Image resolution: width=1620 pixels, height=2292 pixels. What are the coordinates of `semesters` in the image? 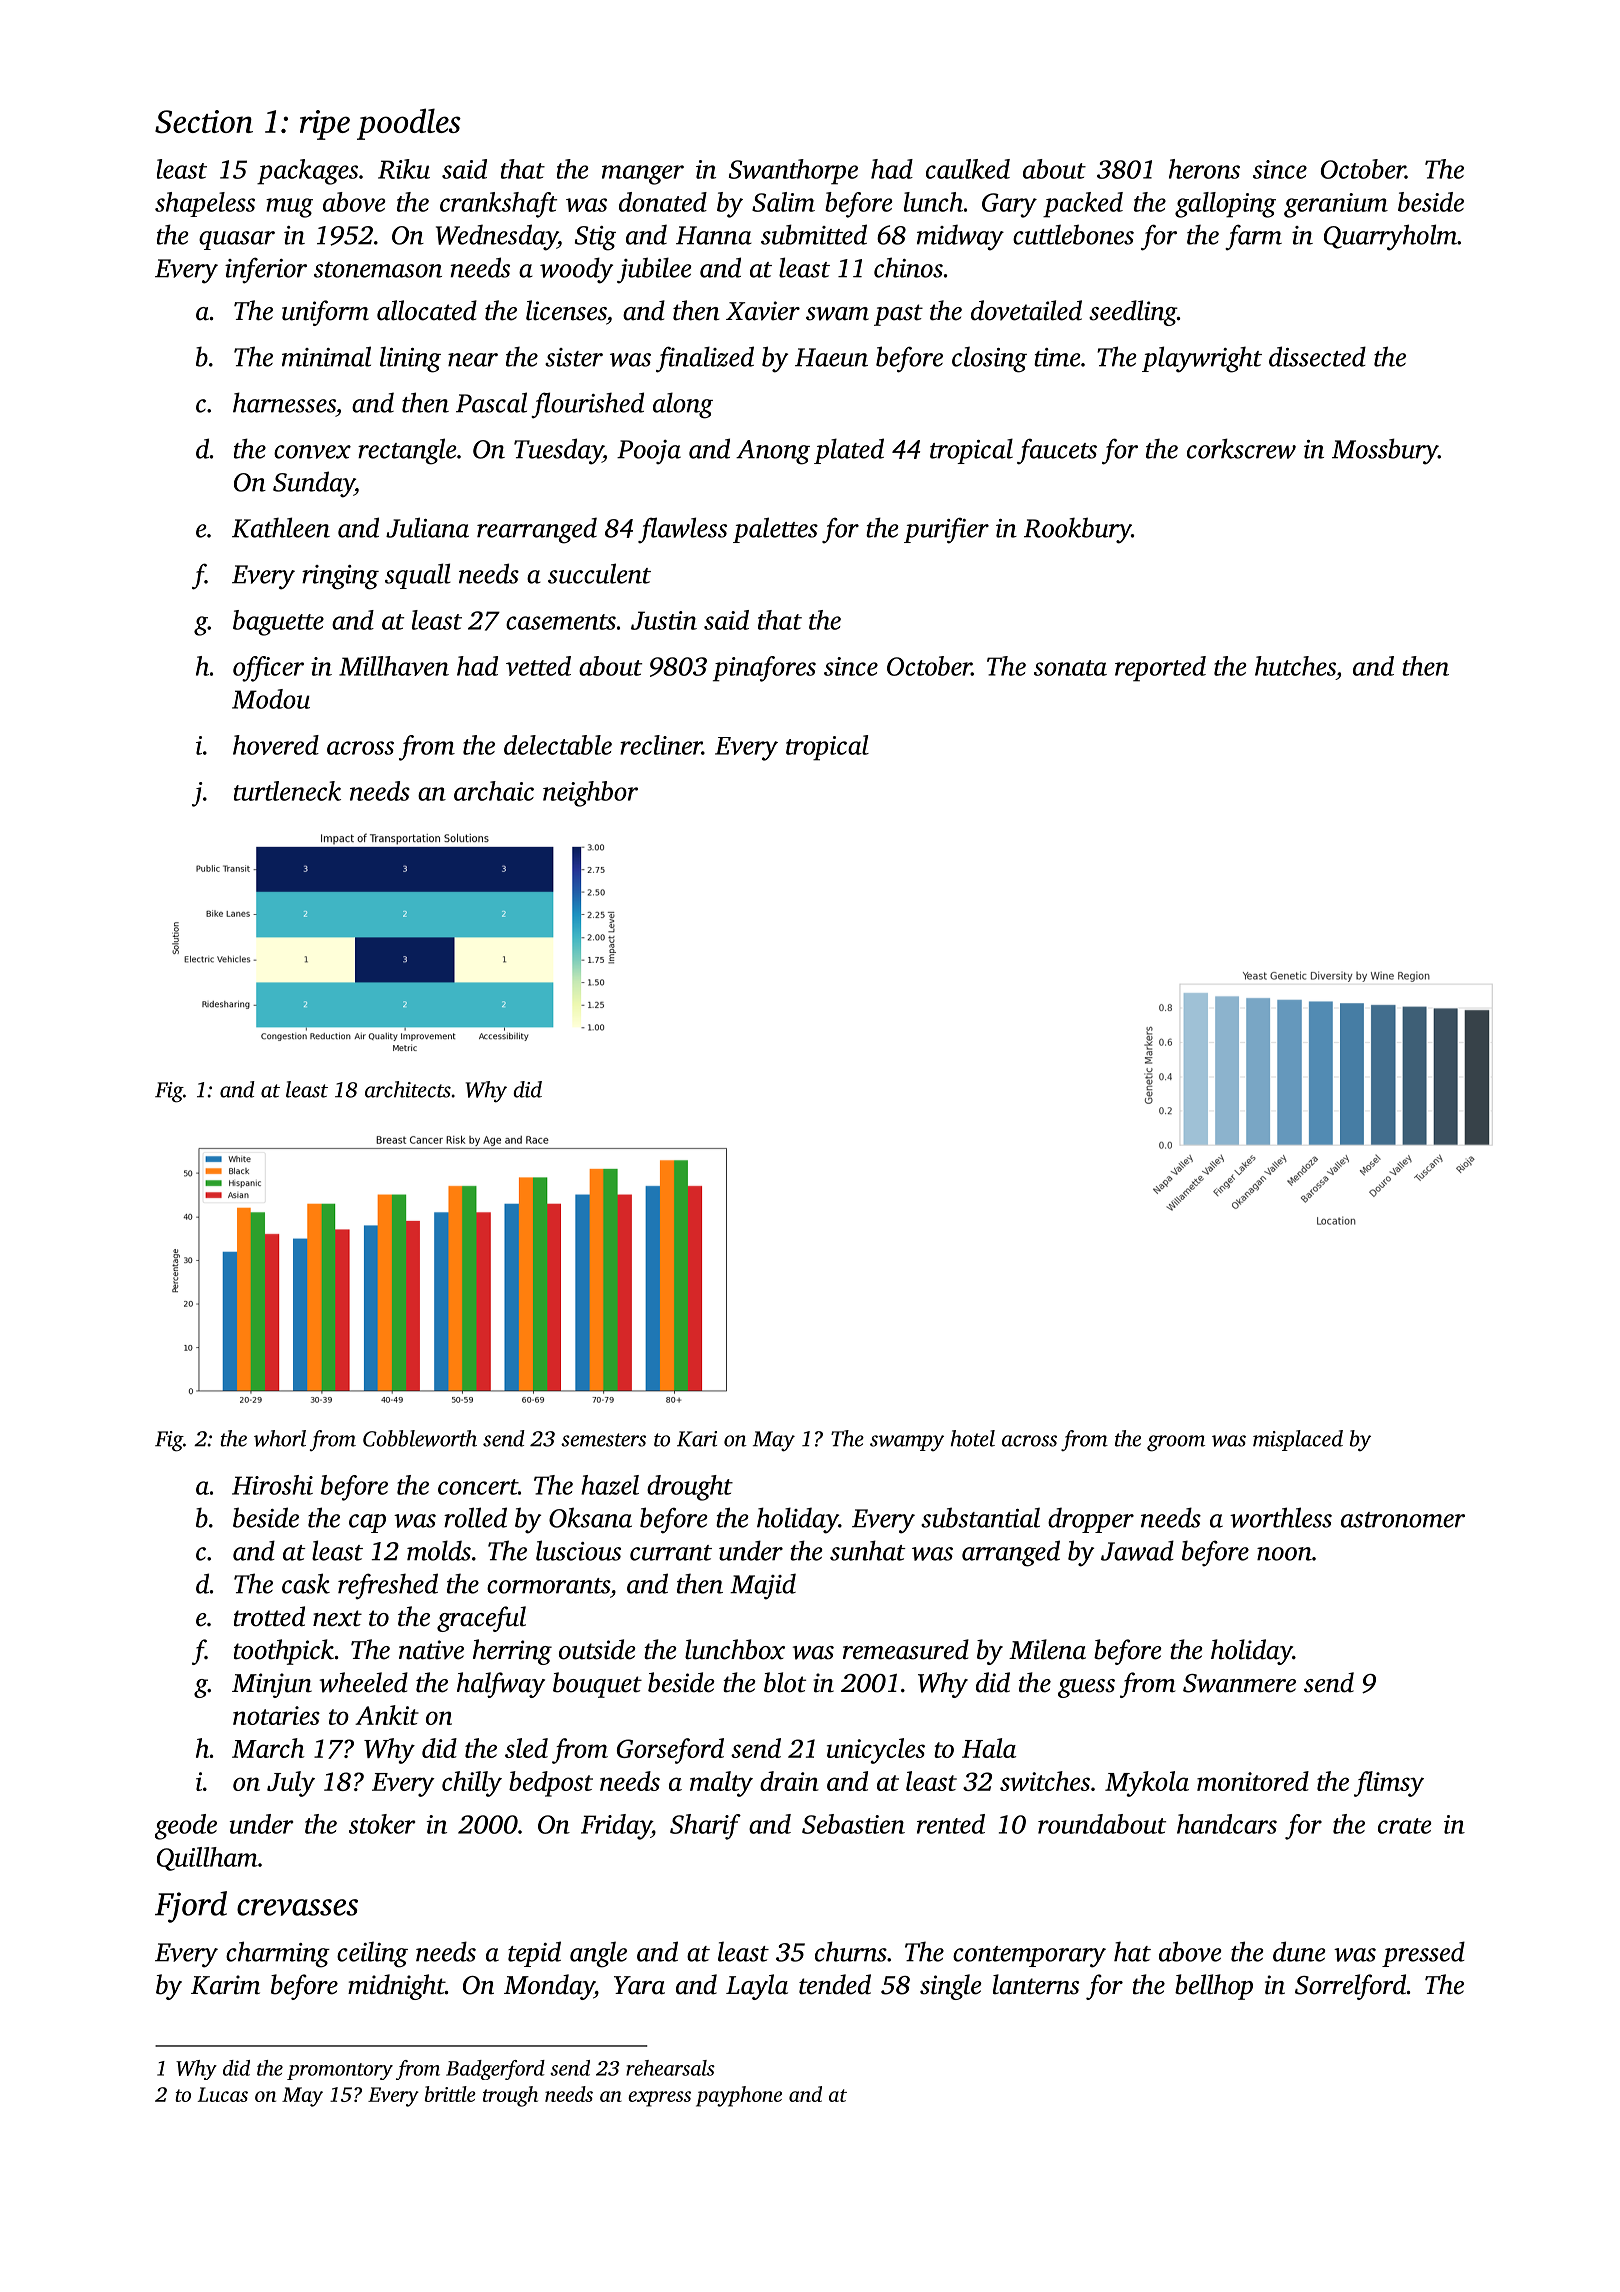 It's located at (603, 1440).
